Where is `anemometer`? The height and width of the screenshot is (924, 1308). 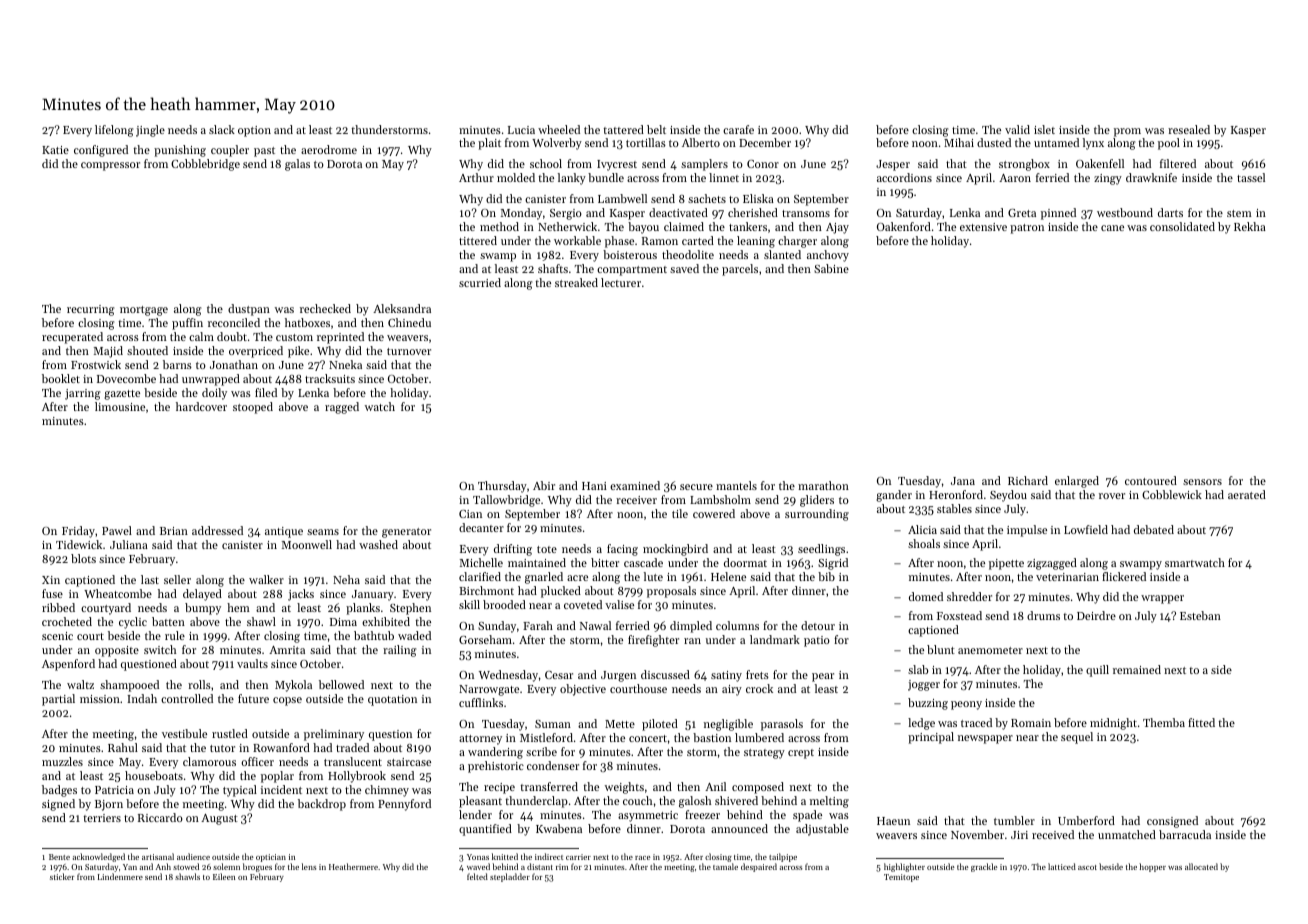
anemometer is located at coordinates (990, 650).
